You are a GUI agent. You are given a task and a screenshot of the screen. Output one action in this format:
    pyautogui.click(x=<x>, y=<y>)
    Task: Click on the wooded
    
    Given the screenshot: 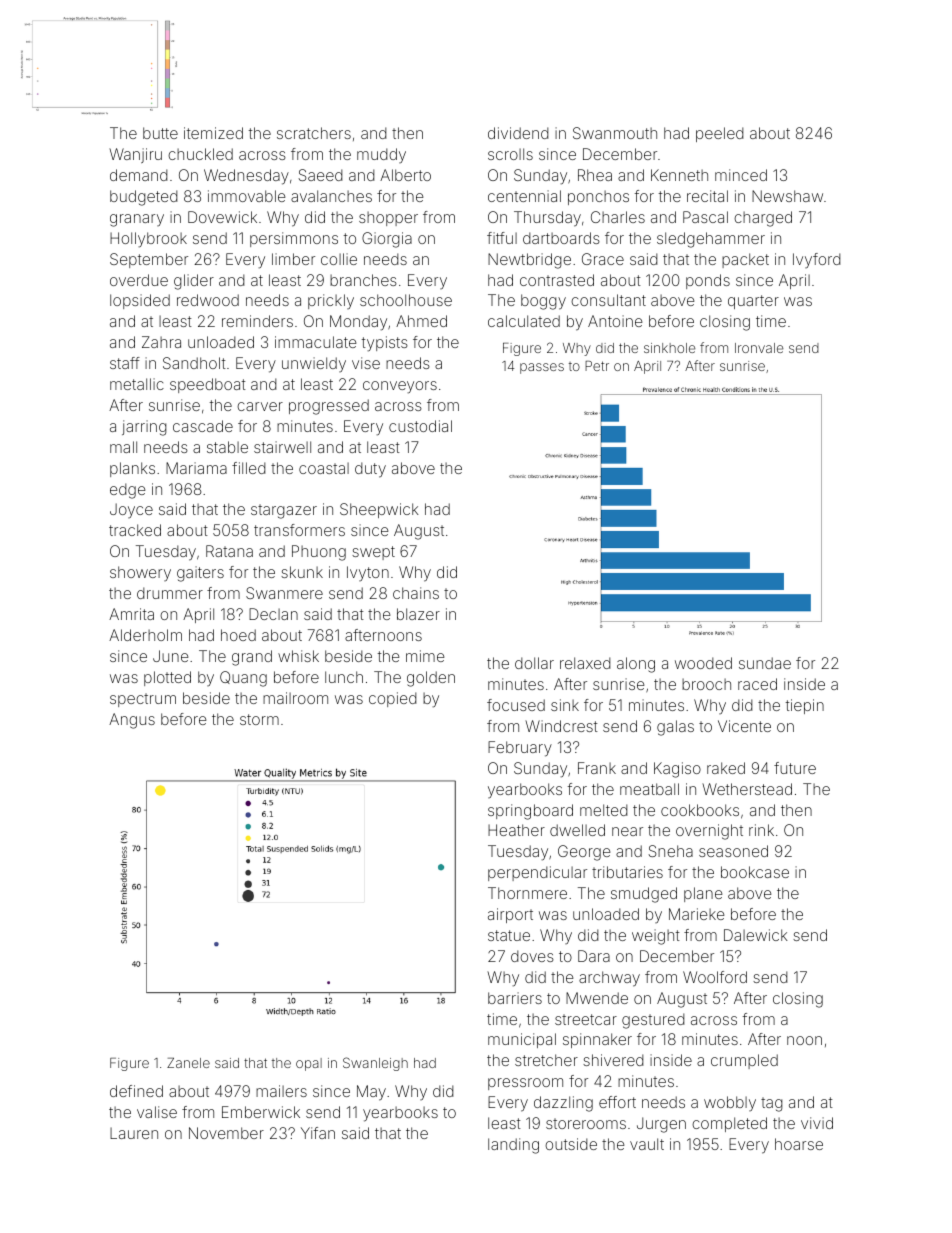 What is the action you would take?
    pyautogui.click(x=703, y=663)
